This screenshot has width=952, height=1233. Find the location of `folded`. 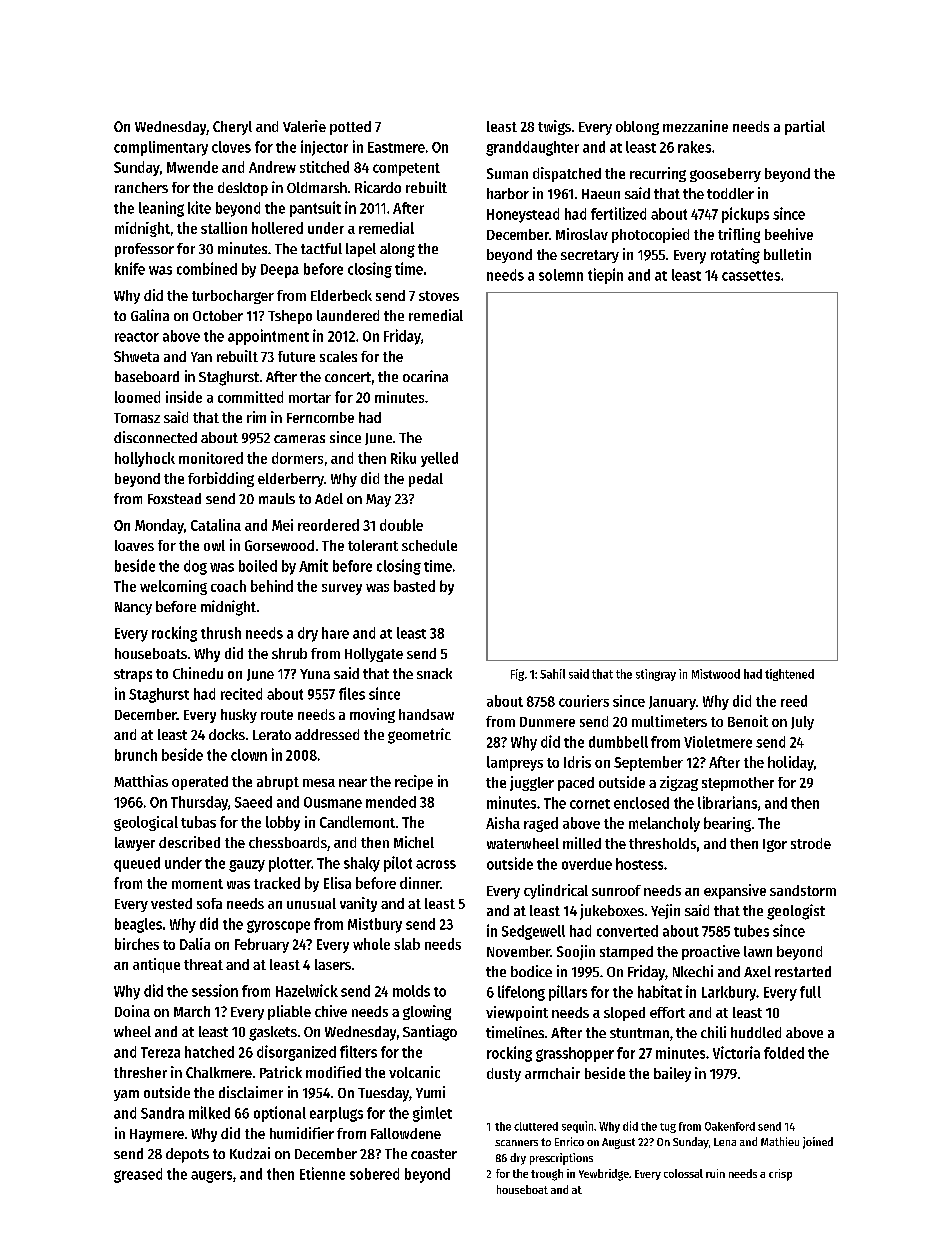

folded is located at coordinates (784, 1053).
